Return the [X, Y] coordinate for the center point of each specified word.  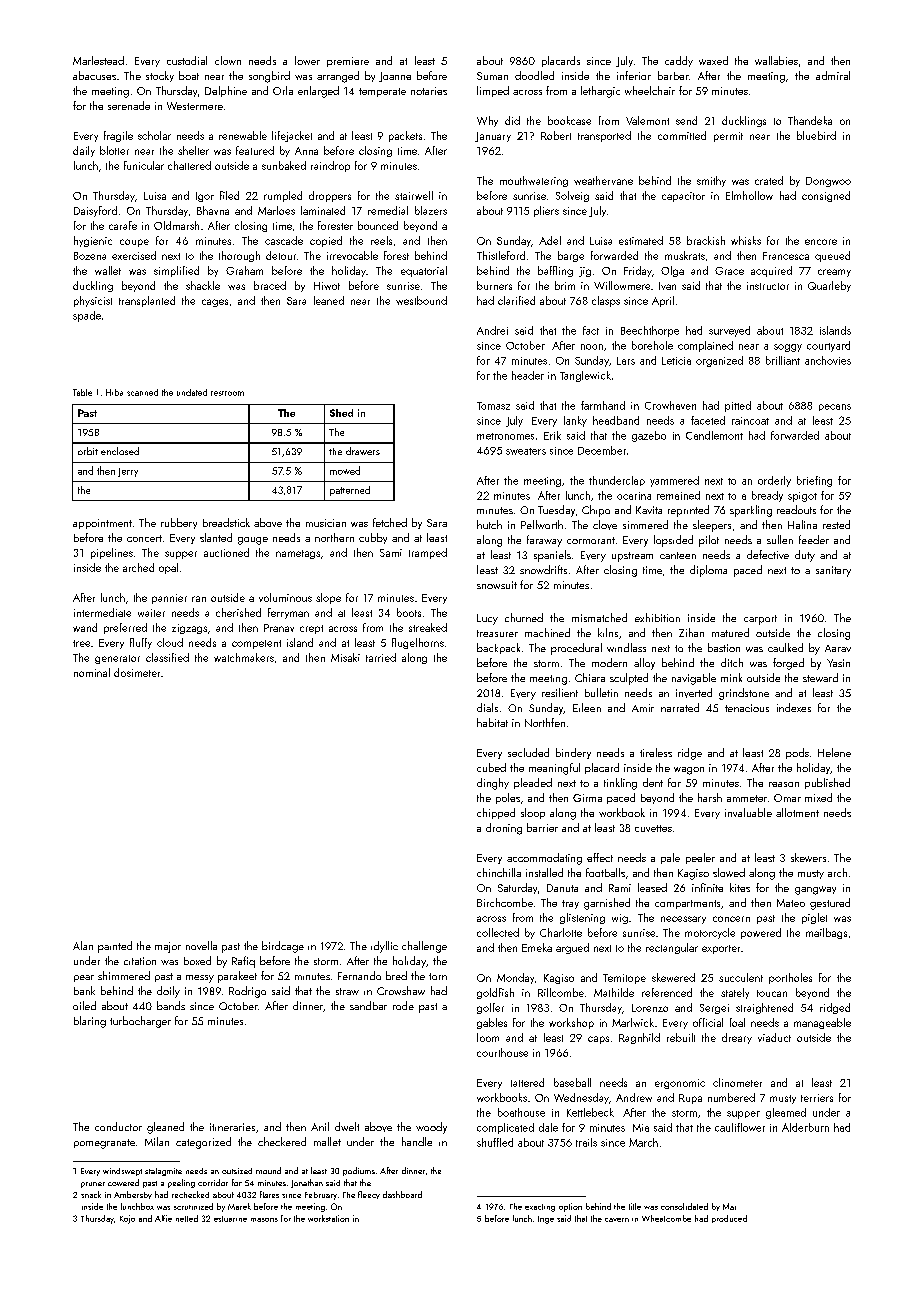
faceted [708, 420]
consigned [826, 196]
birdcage [283, 947]
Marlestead [98, 60]
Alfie [163, 1218]
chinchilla [499, 872]
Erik [552, 435]
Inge [546, 1220]
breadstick [226, 522]
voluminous [285, 597]
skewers [808, 857]
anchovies [828, 360]
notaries [429, 91]
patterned [350, 491]
